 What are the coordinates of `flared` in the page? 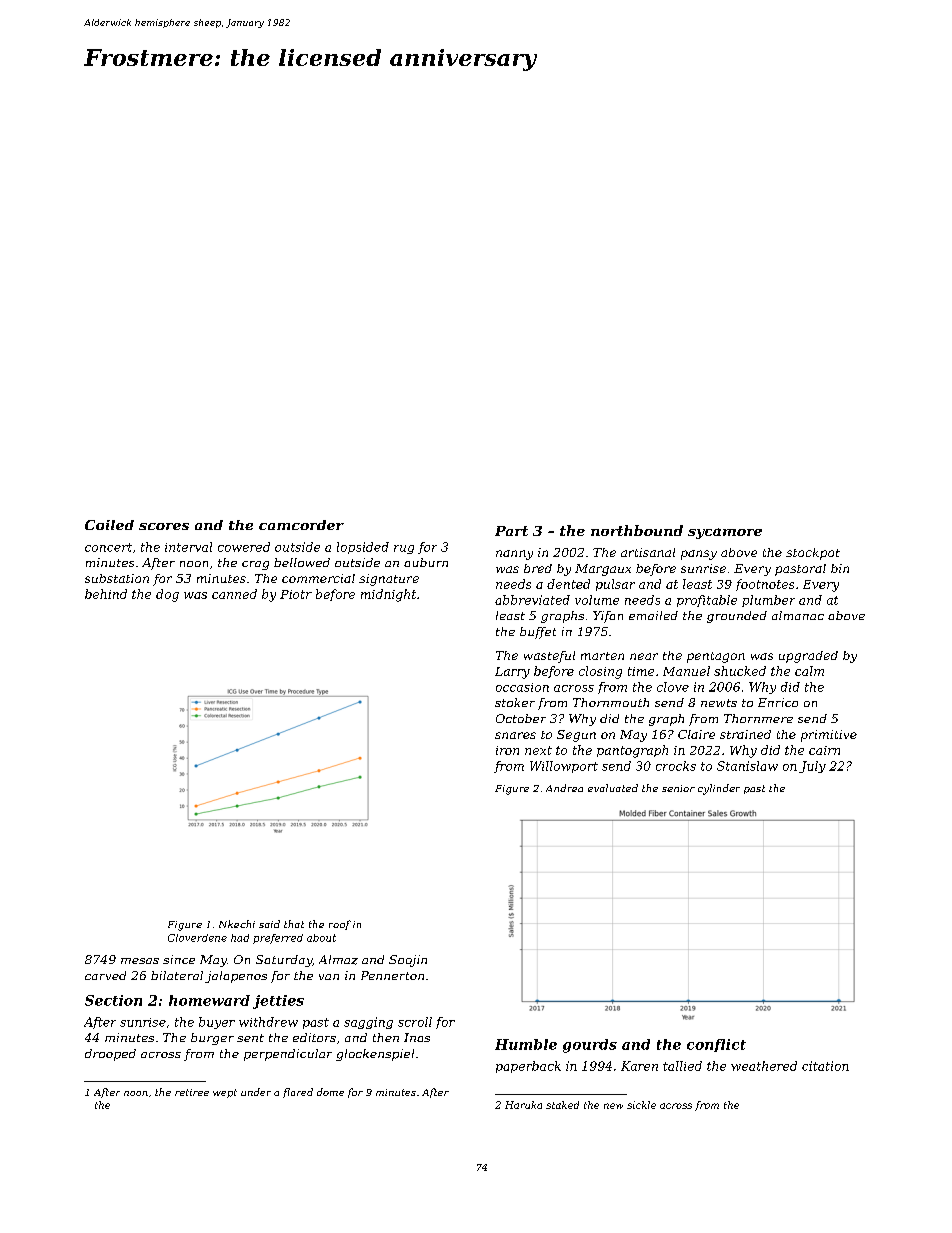 It's located at (298, 1093).
